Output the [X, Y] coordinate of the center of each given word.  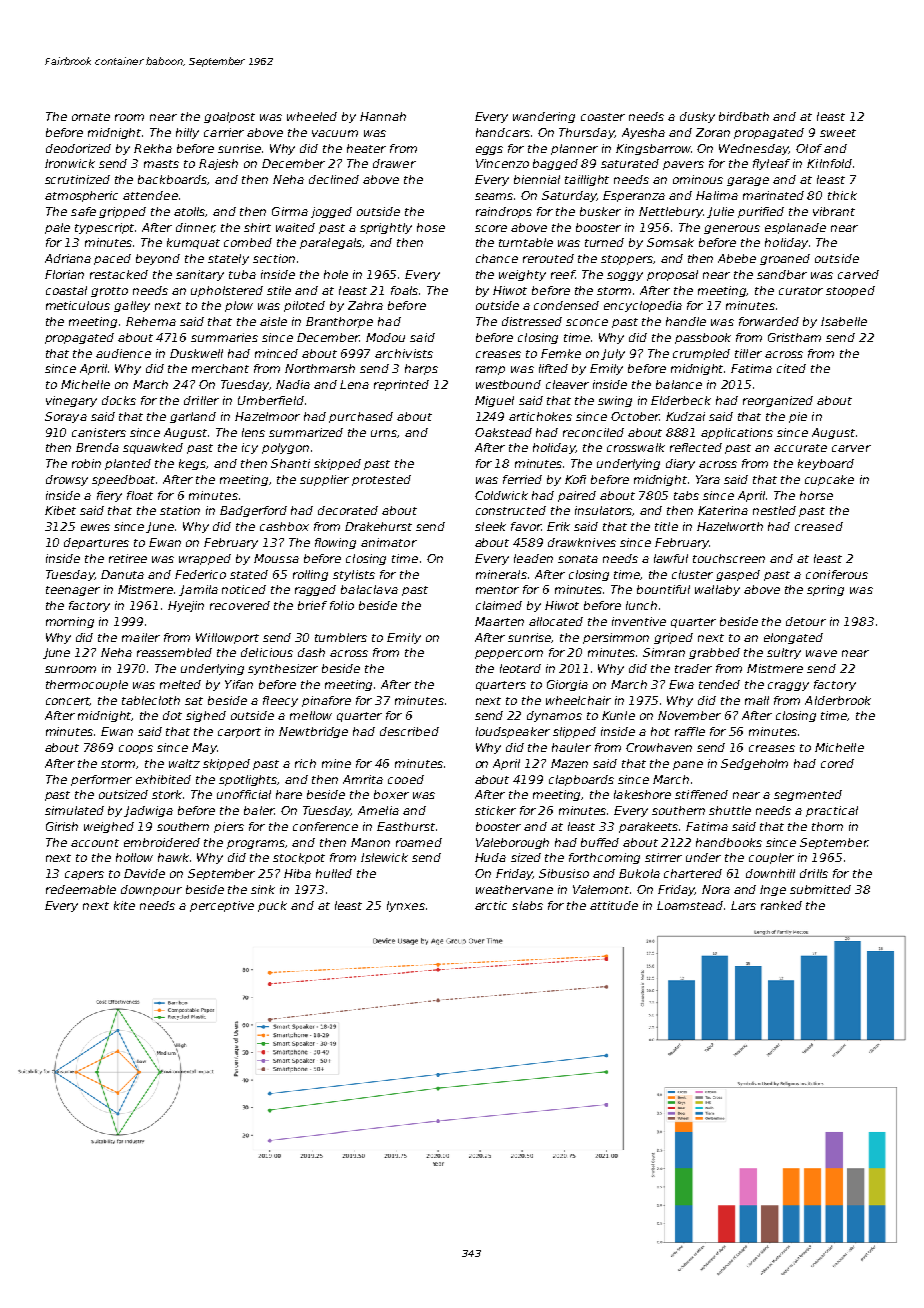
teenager [73, 591]
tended [719, 684]
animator [389, 542]
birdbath [744, 116]
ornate [91, 117]
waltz [184, 763]
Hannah [383, 116]
